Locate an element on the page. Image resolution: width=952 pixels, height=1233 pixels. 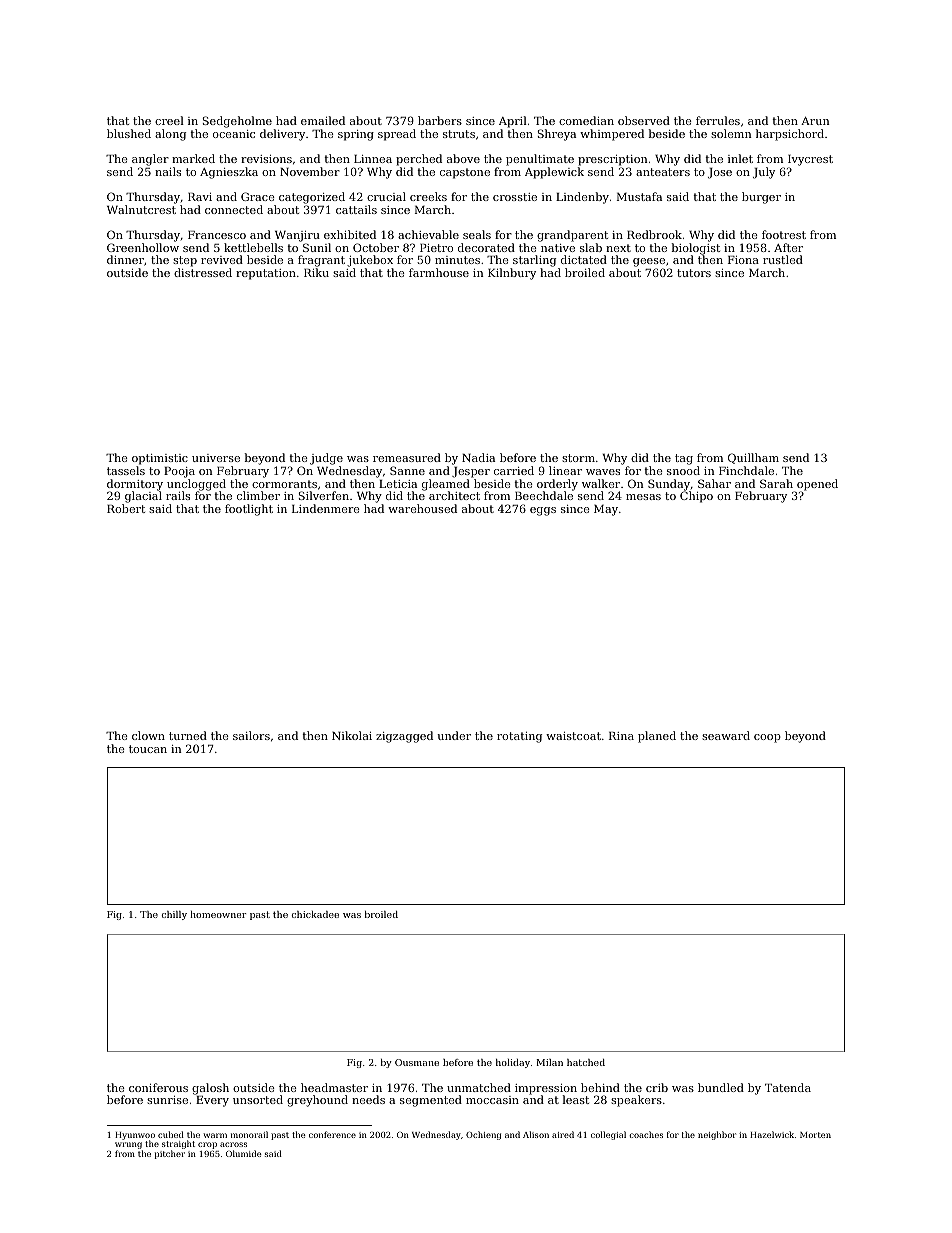
barbers is located at coordinates (440, 120).
